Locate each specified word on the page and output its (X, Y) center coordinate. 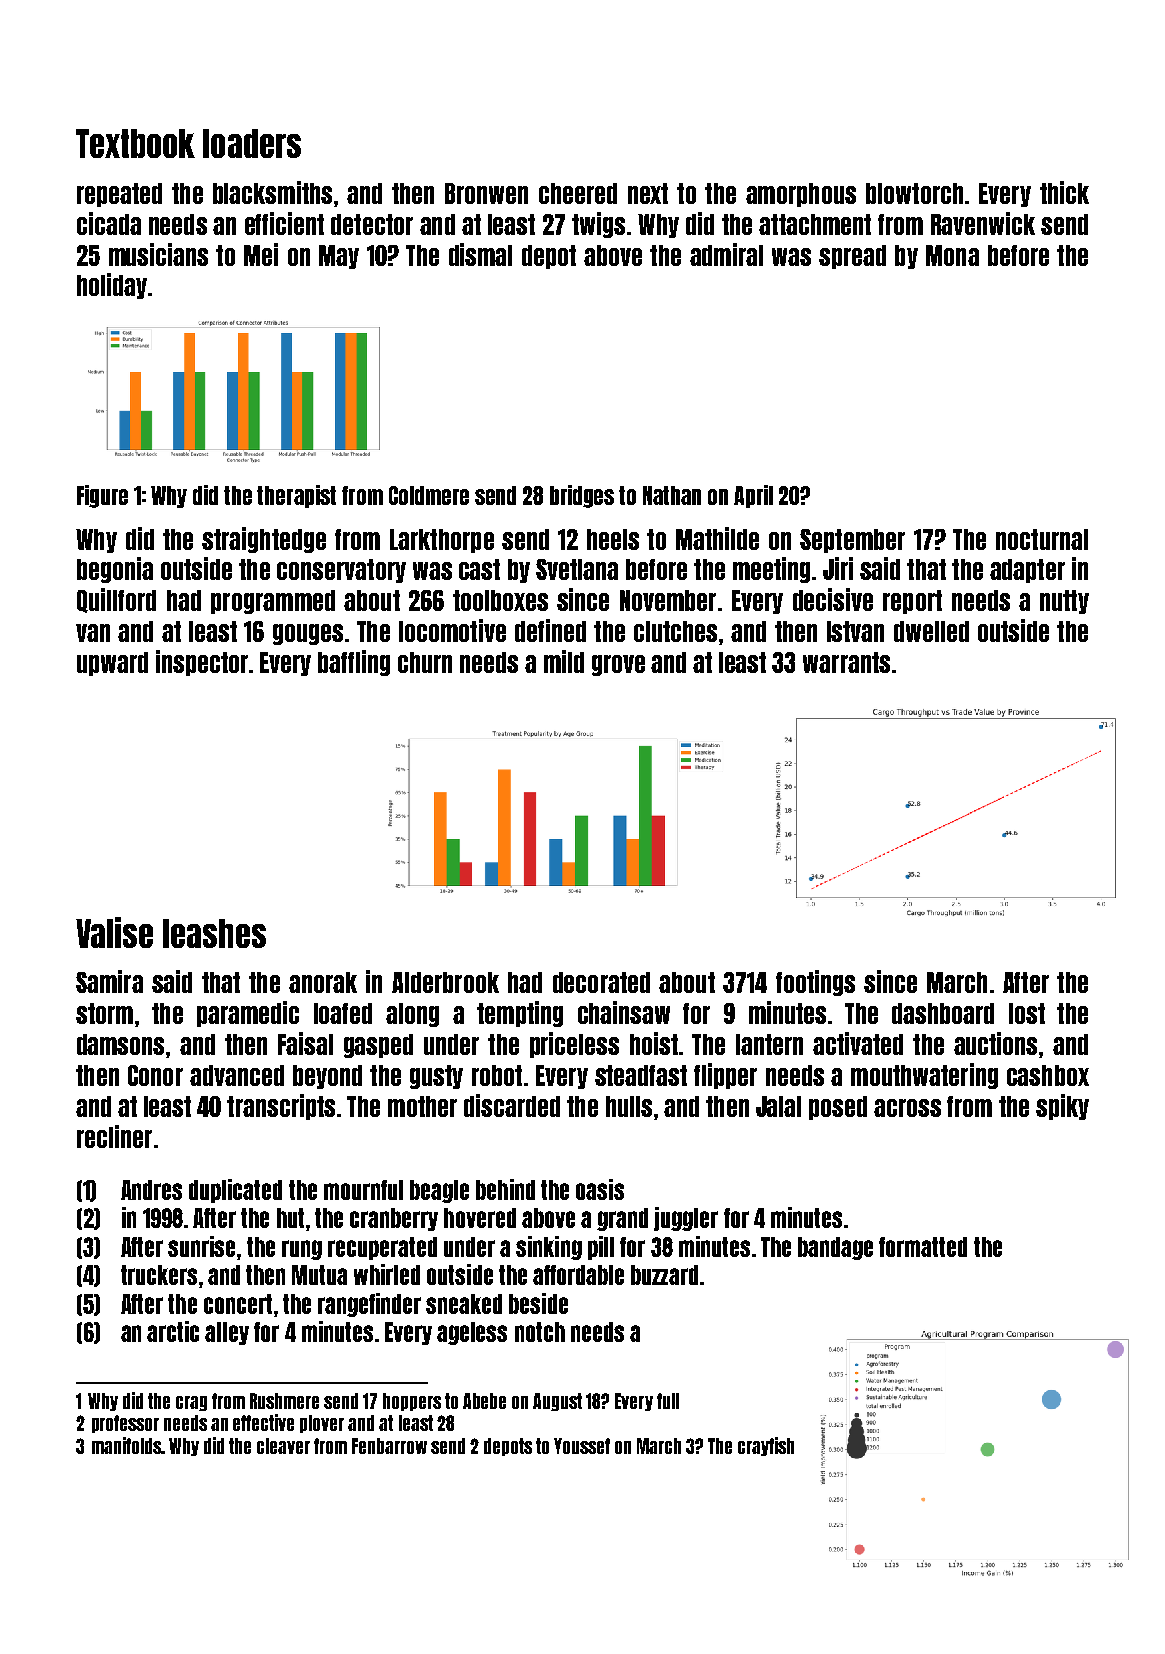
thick (1064, 192)
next (648, 193)
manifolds (127, 1445)
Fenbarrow (389, 1446)
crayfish (766, 1446)
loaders (252, 143)
